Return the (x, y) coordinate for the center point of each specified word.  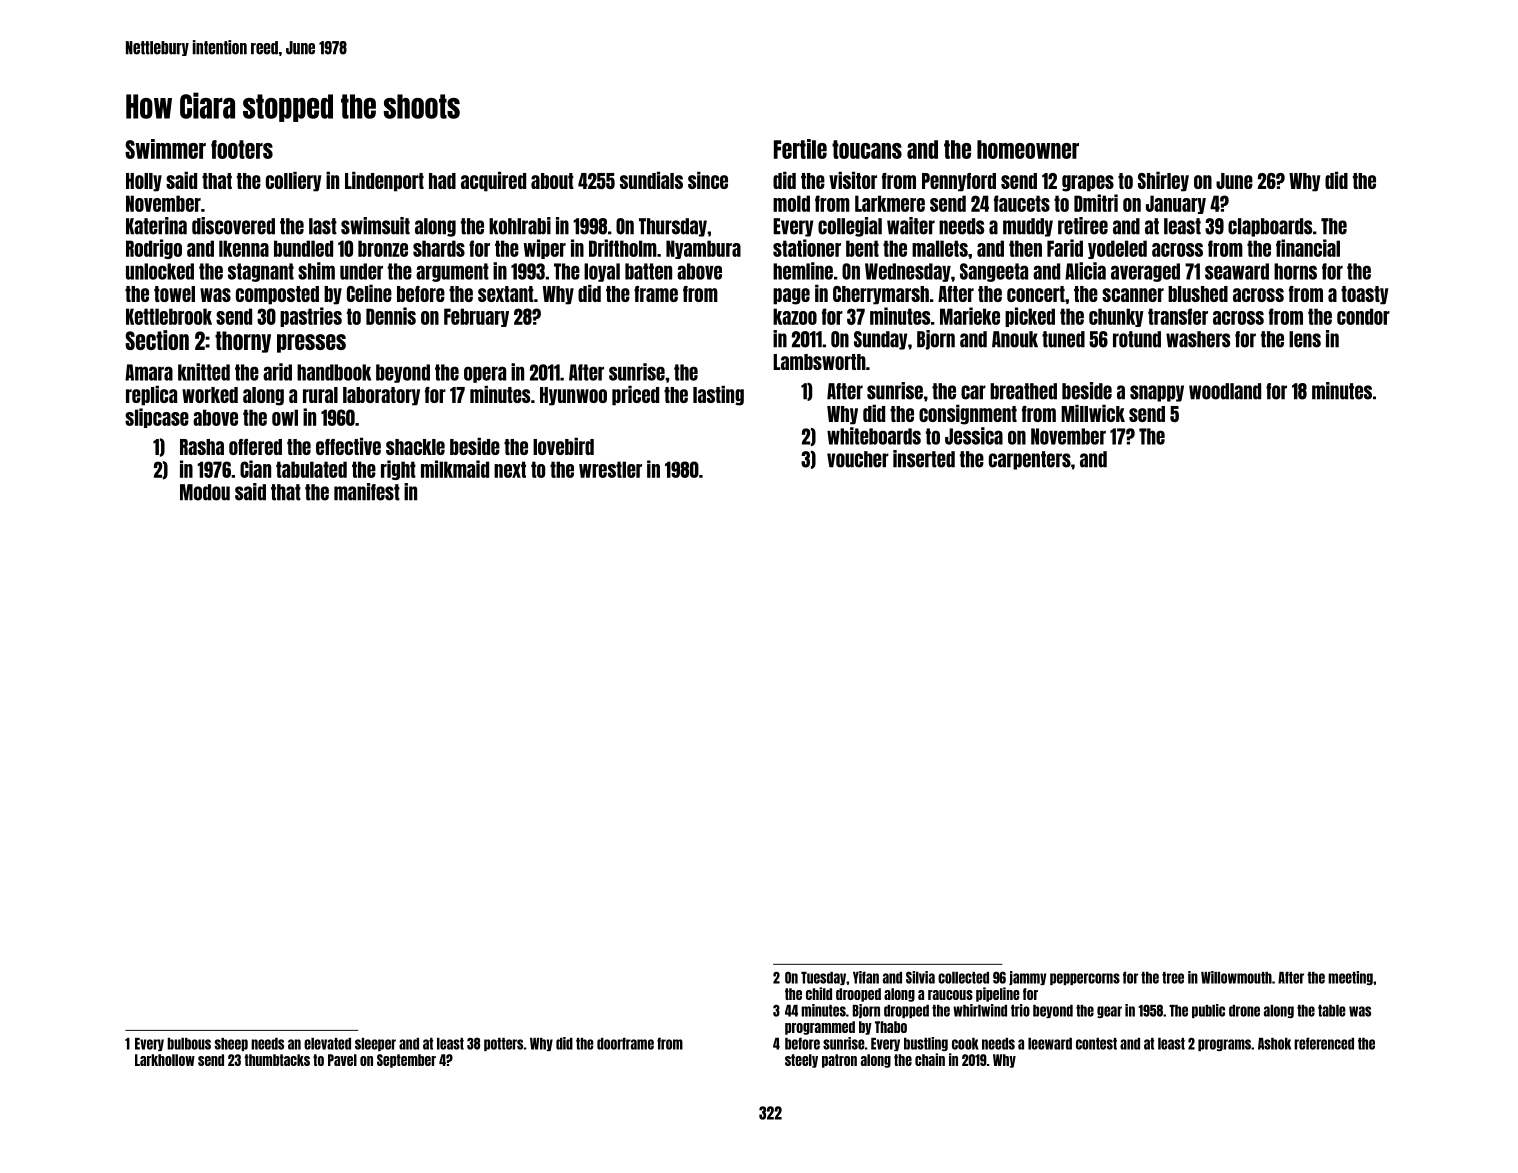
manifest (367, 492)
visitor (853, 180)
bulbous (189, 1044)
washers (1198, 339)
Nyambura (703, 249)
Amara (149, 372)
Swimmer (165, 149)
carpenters (1030, 460)
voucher (858, 459)
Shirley (1163, 181)
